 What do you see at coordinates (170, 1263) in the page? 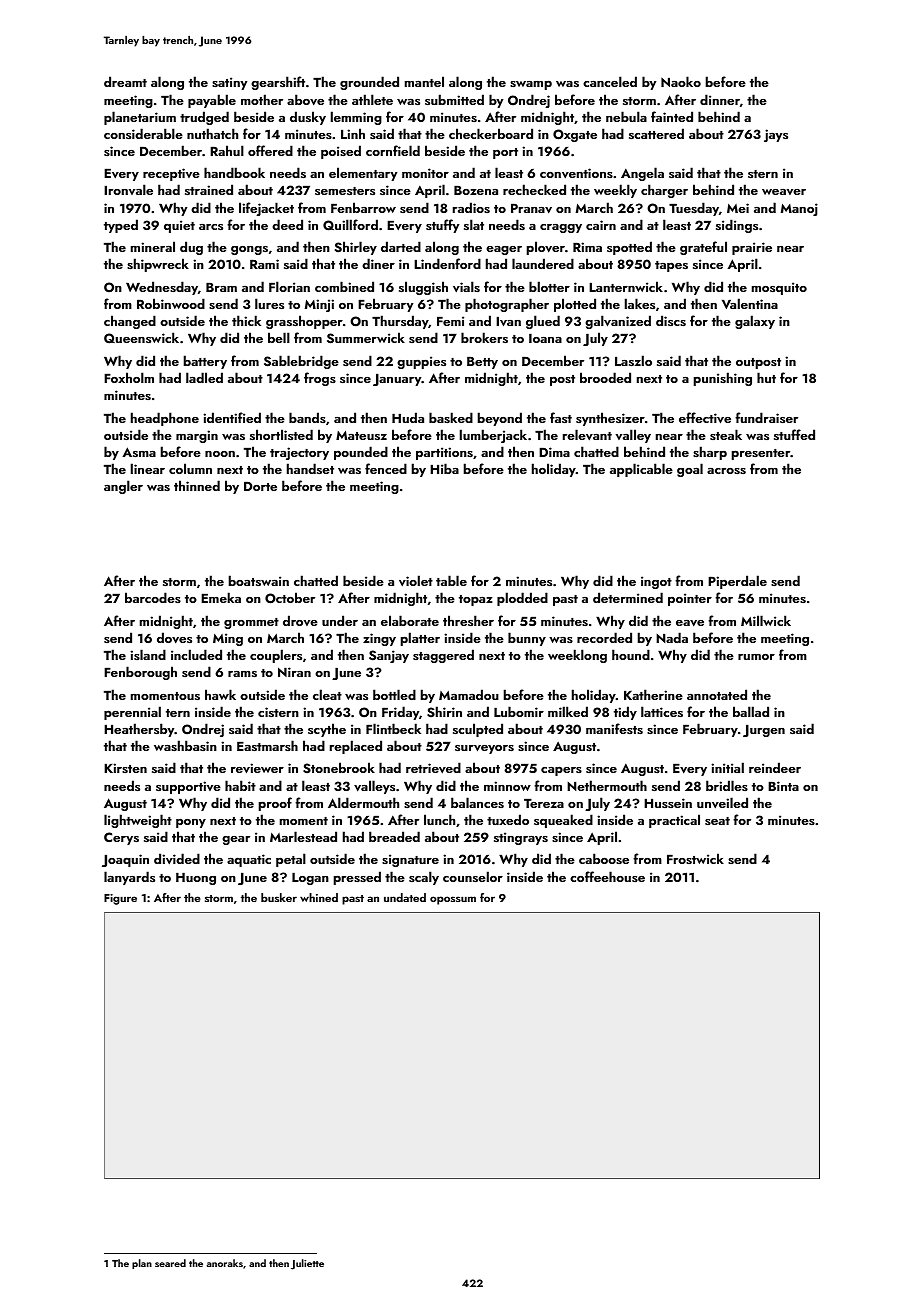
I see `seared` at bounding box center [170, 1263].
